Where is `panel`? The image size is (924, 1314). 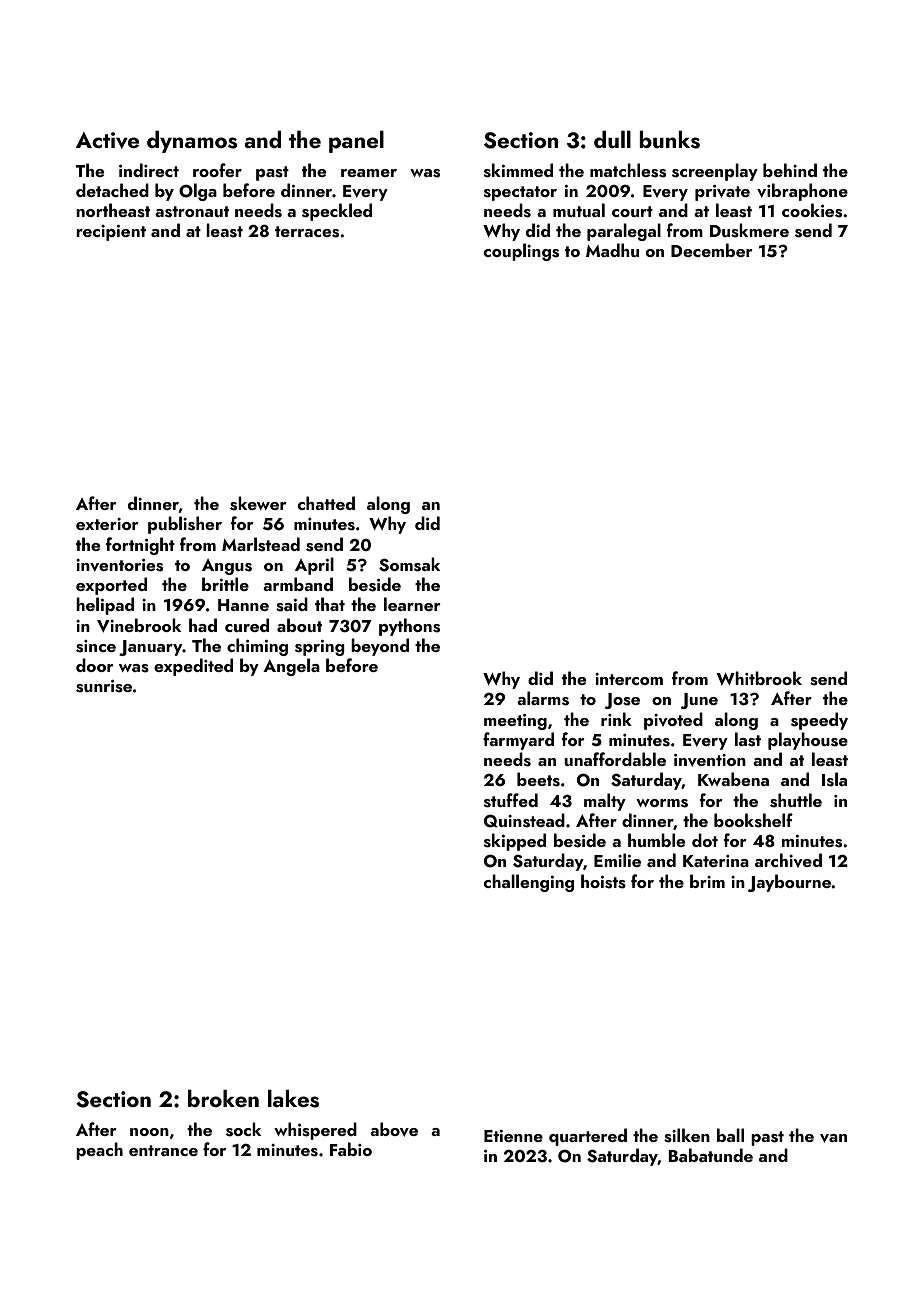 panel is located at coordinates (356, 141).
